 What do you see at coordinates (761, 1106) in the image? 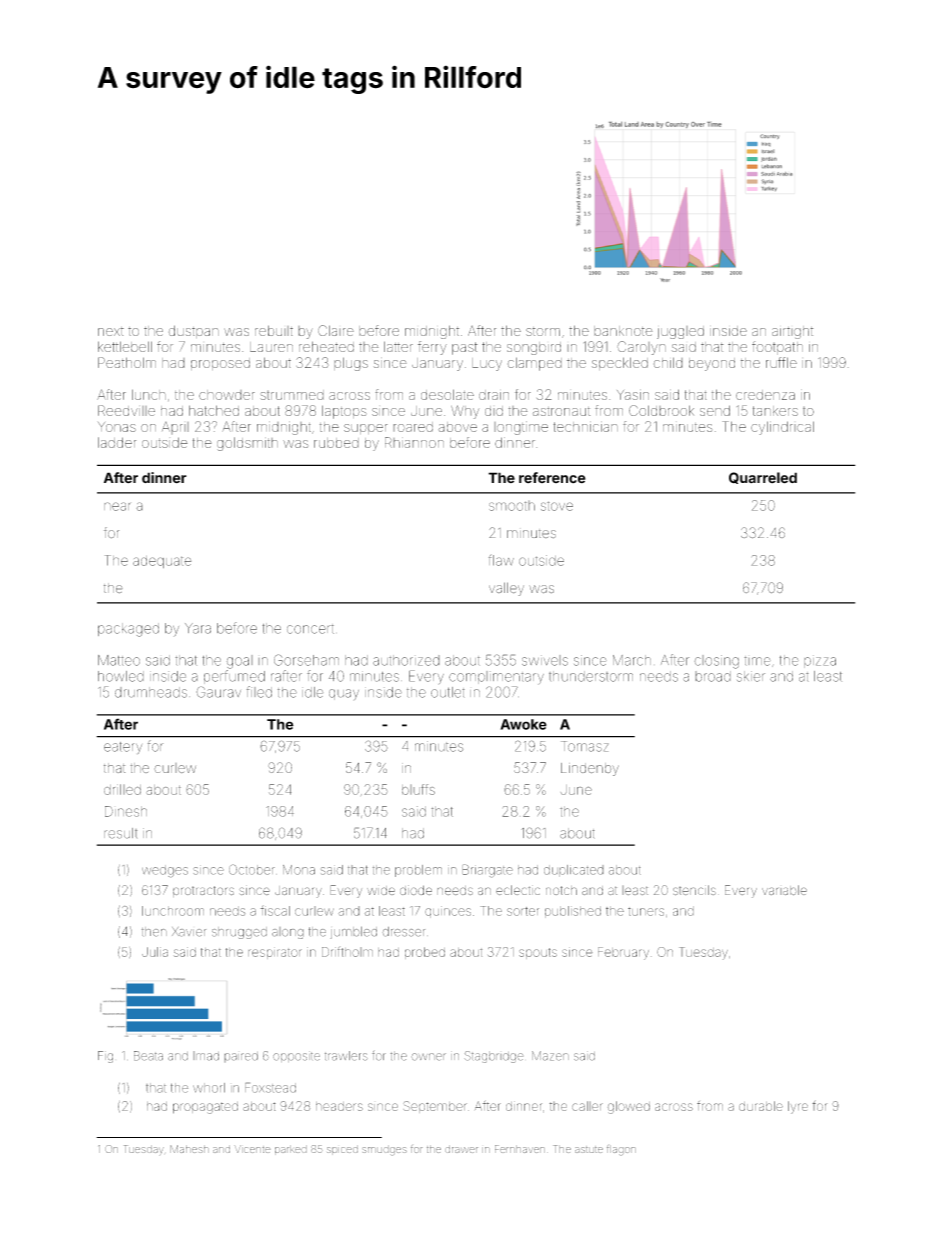
I see `durable` at bounding box center [761, 1106].
